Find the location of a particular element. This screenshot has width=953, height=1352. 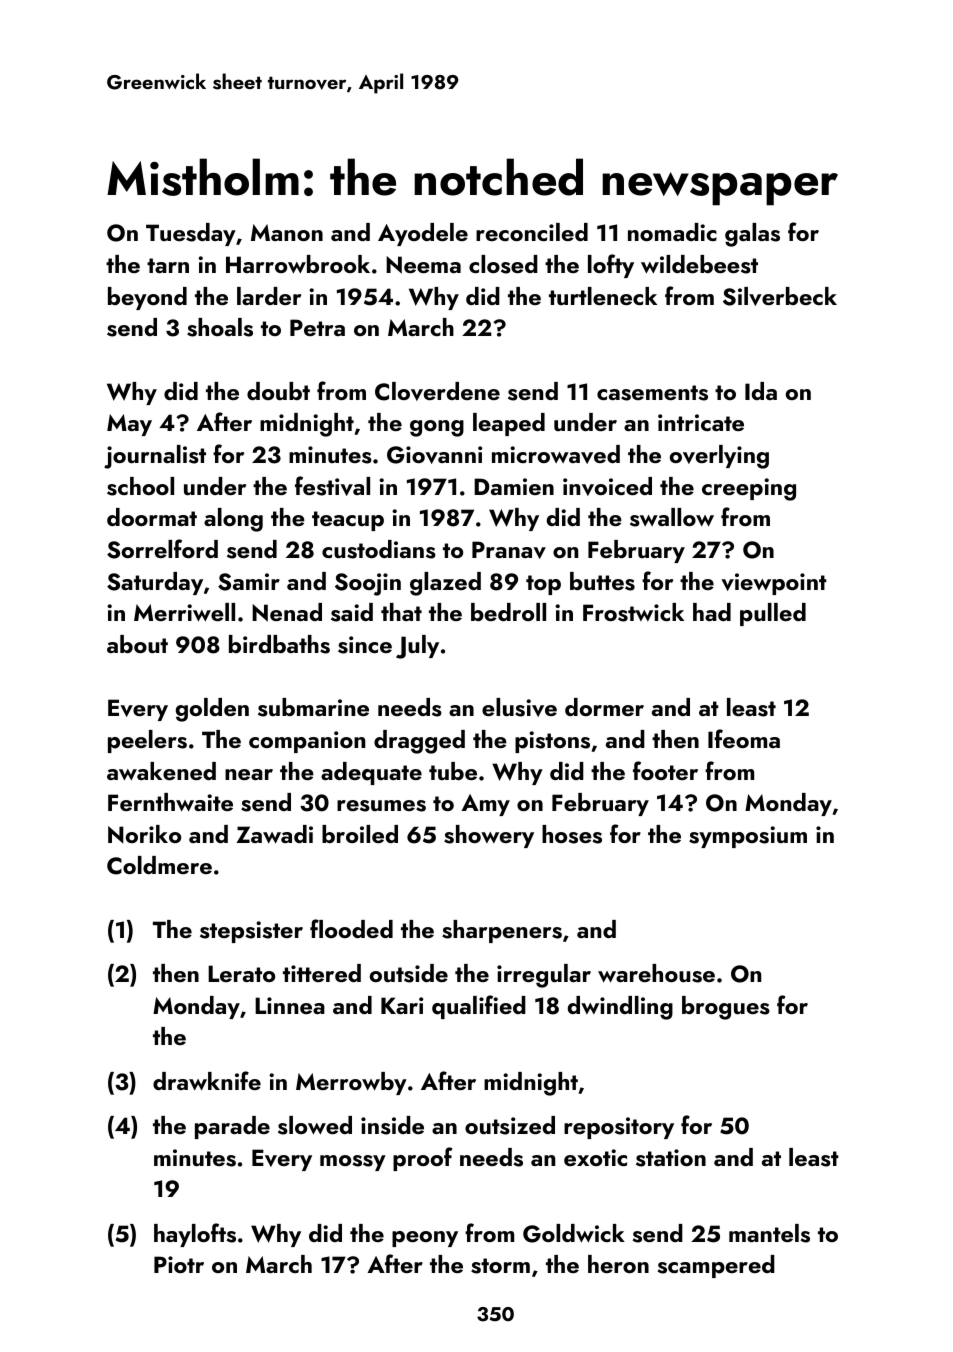

along is located at coordinates (233, 520).
